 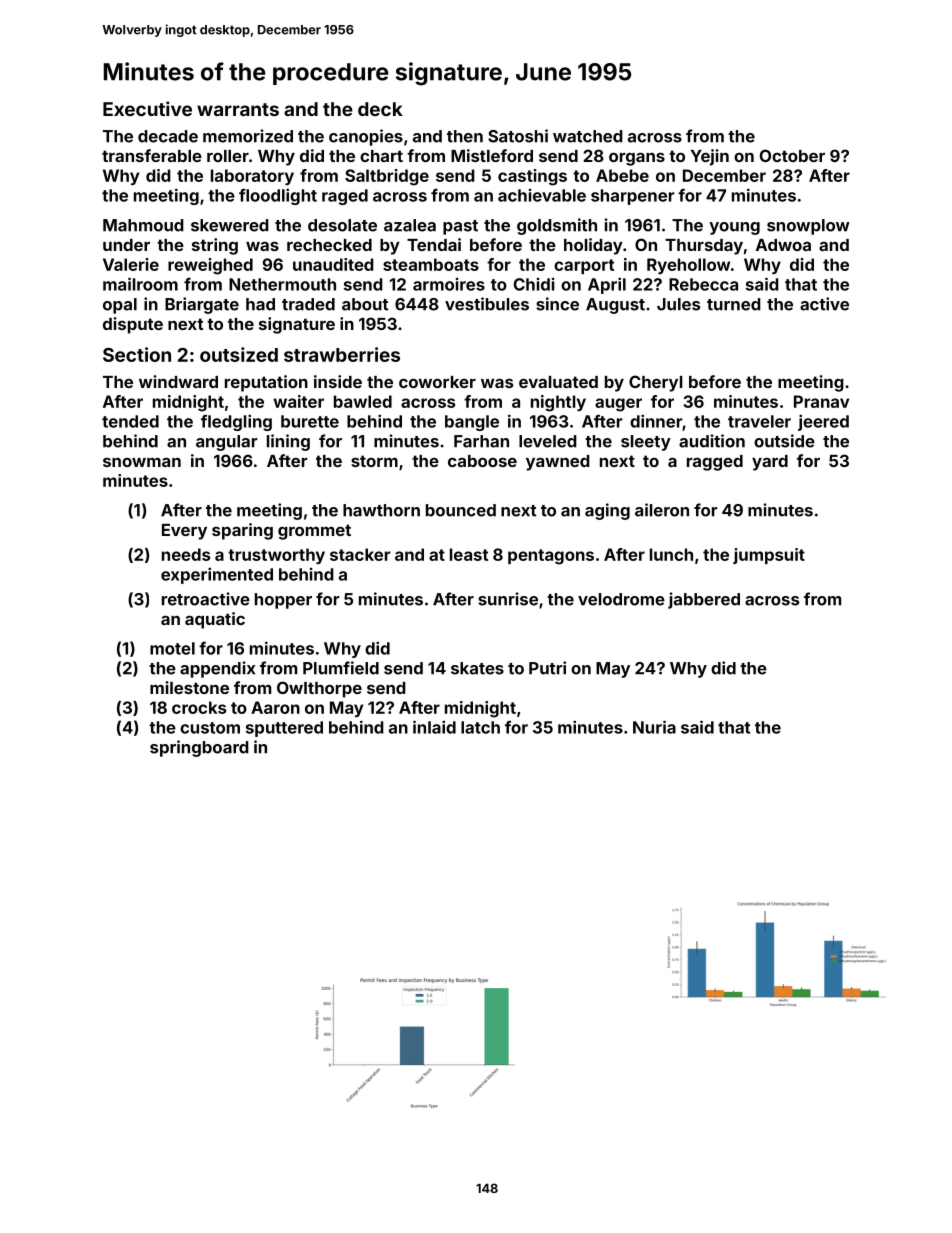 I want to click on organs, so click(x=637, y=159).
